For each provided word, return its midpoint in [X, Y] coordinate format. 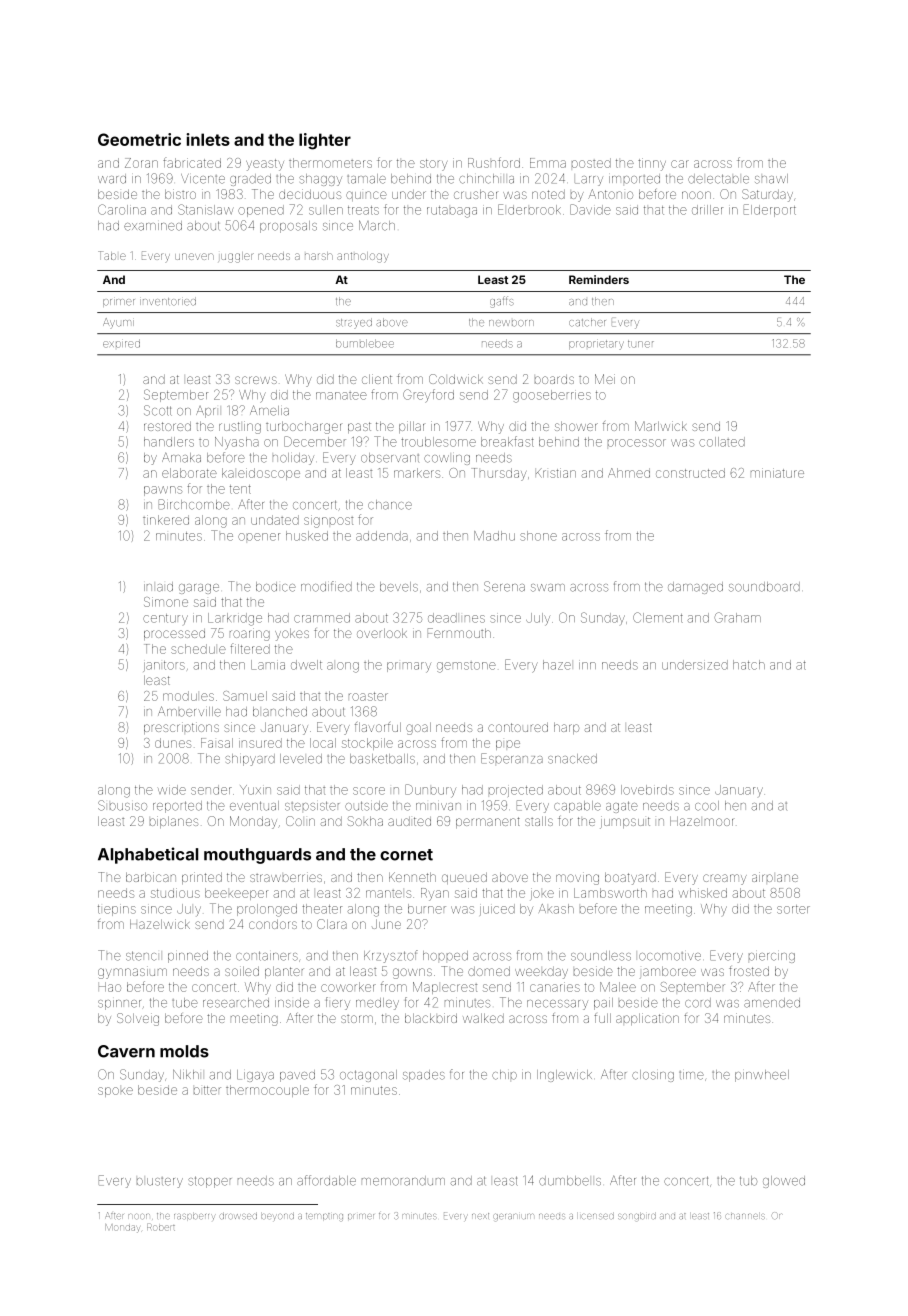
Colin [300, 821]
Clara [332, 924]
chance [390, 505]
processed [174, 634]
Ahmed [629, 473]
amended [772, 1003]
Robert [161, 1228]
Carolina [122, 209]
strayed [354, 322]
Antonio [610, 194]
